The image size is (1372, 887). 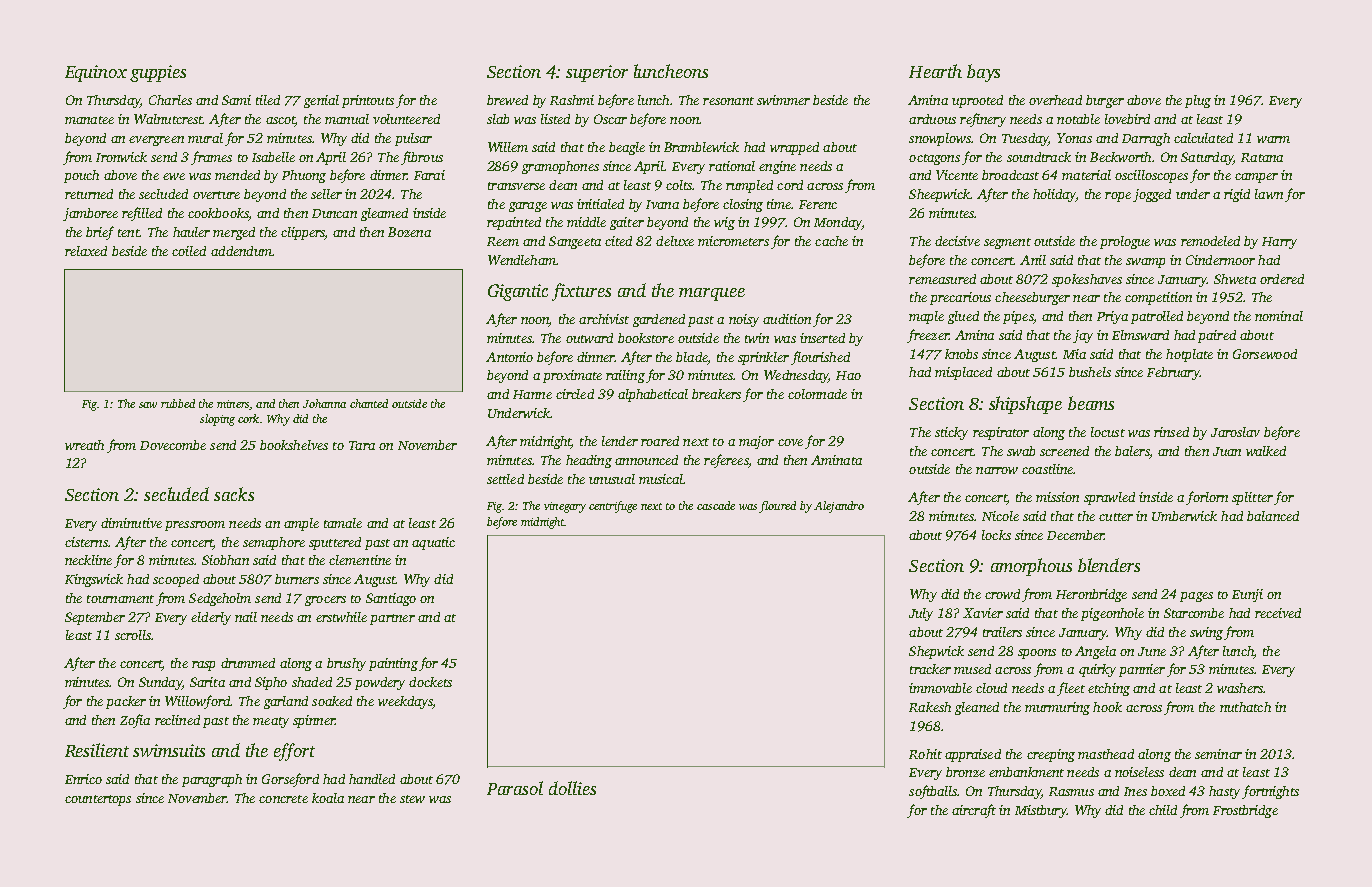 What do you see at coordinates (133, 635) in the image?
I see `scrolls` at bounding box center [133, 635].
